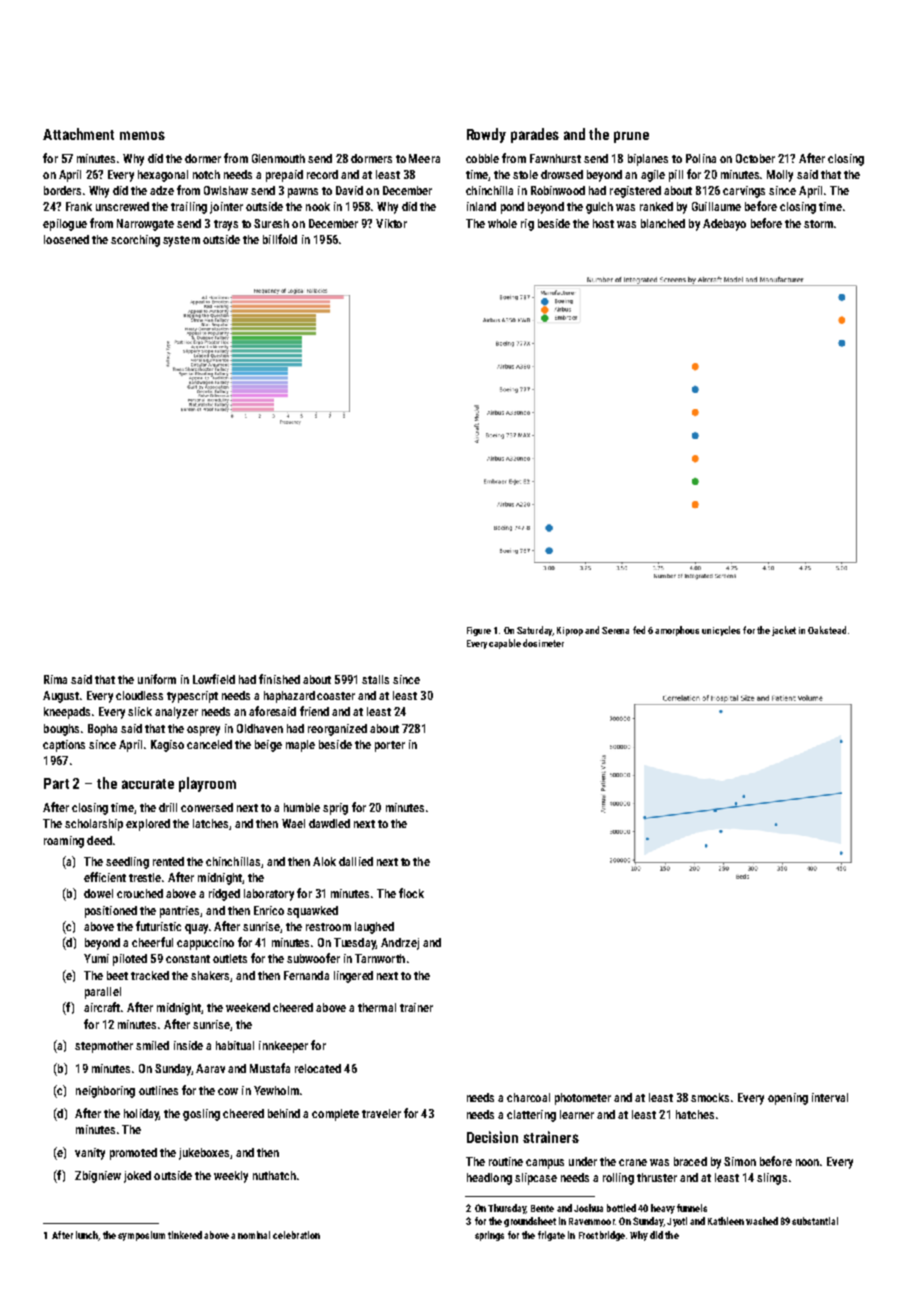 The width and height of the document is (908, 1316). I want to click on prune, so click(631, 137).
